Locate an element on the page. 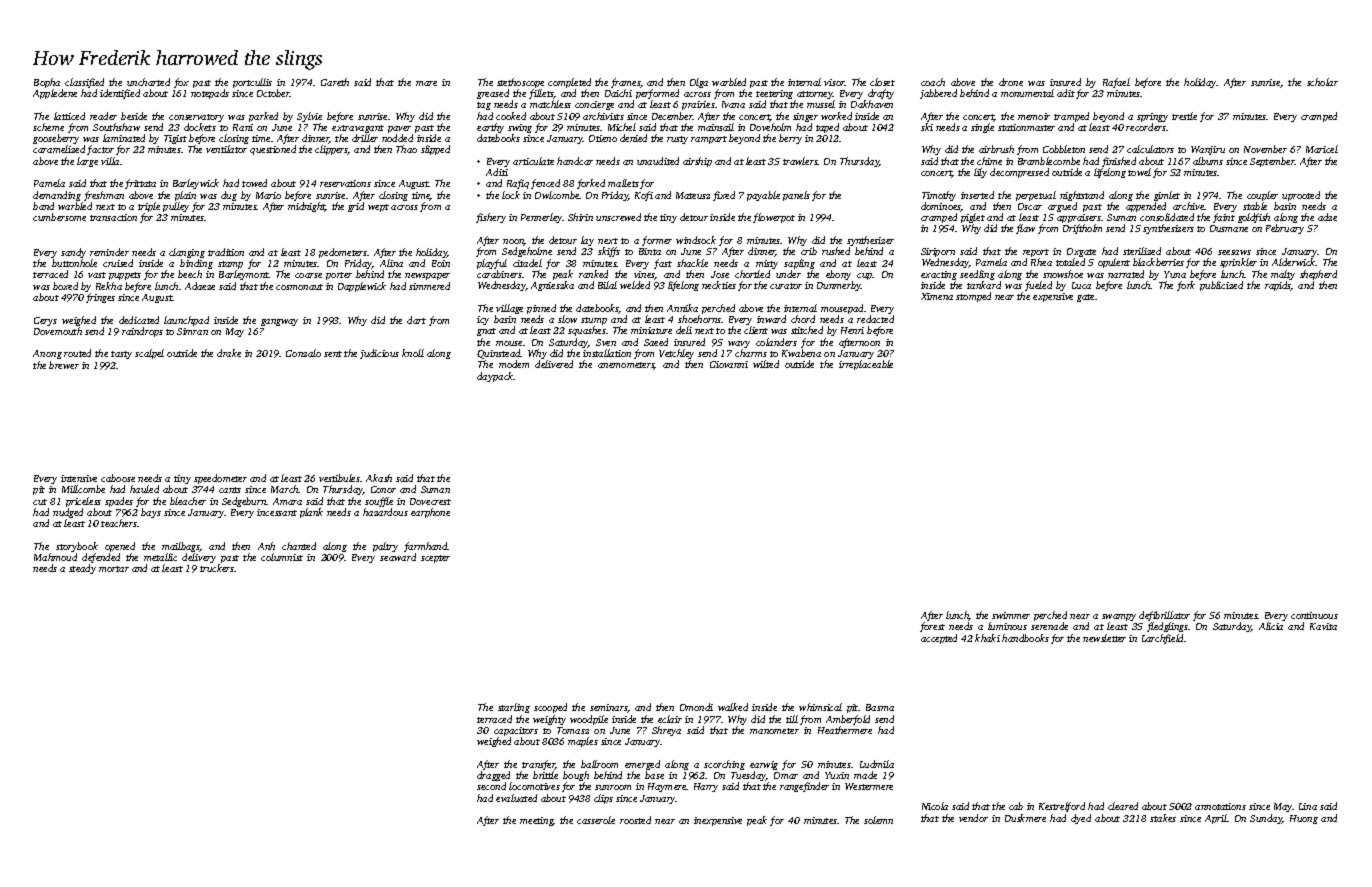 The height and width of the document is (887, 1372). Mahmoud is located at coordinates (55, 557).
